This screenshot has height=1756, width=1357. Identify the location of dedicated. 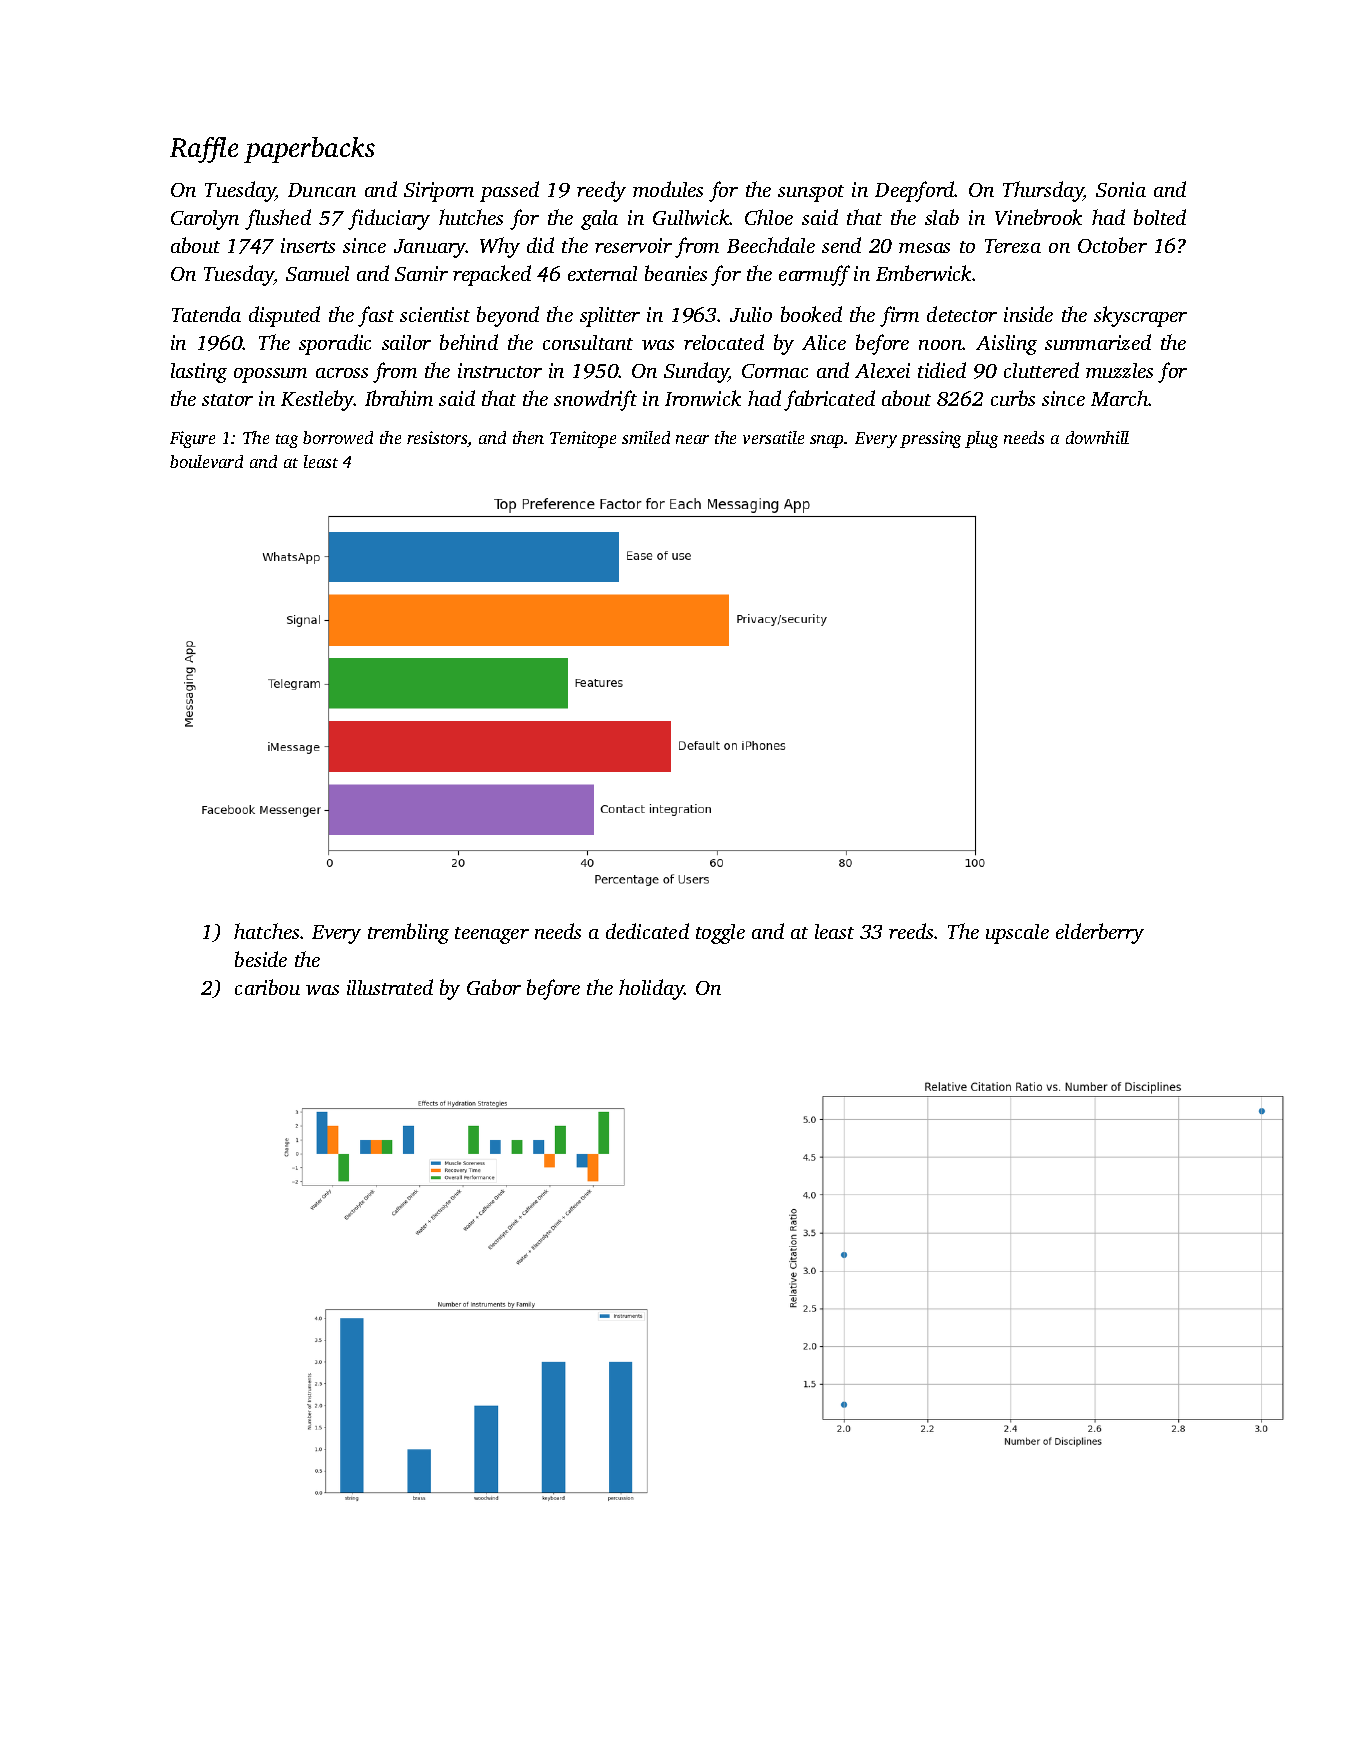
(647, 931).
